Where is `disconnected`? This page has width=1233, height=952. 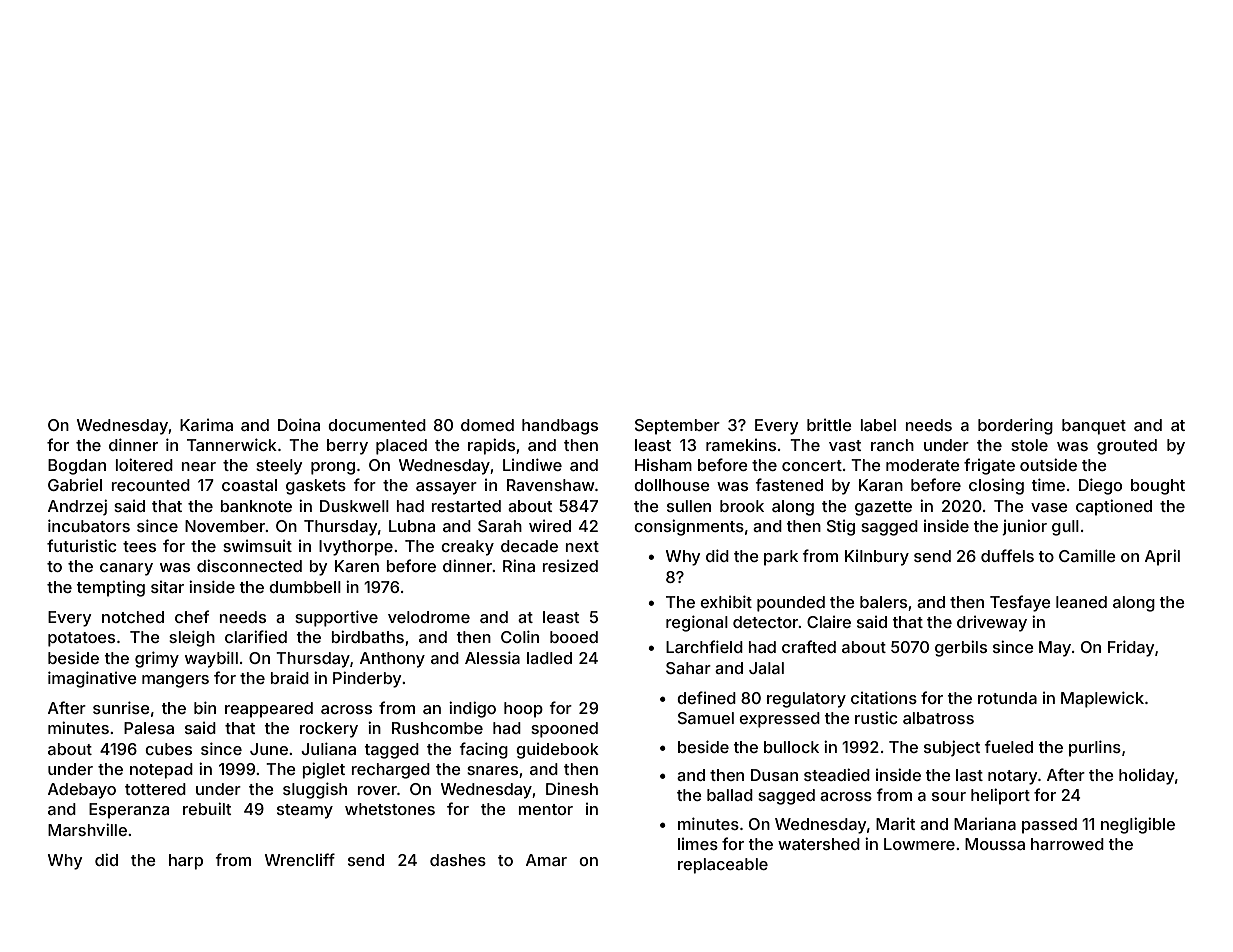 disconnected is located at coordinates (249, 565).
